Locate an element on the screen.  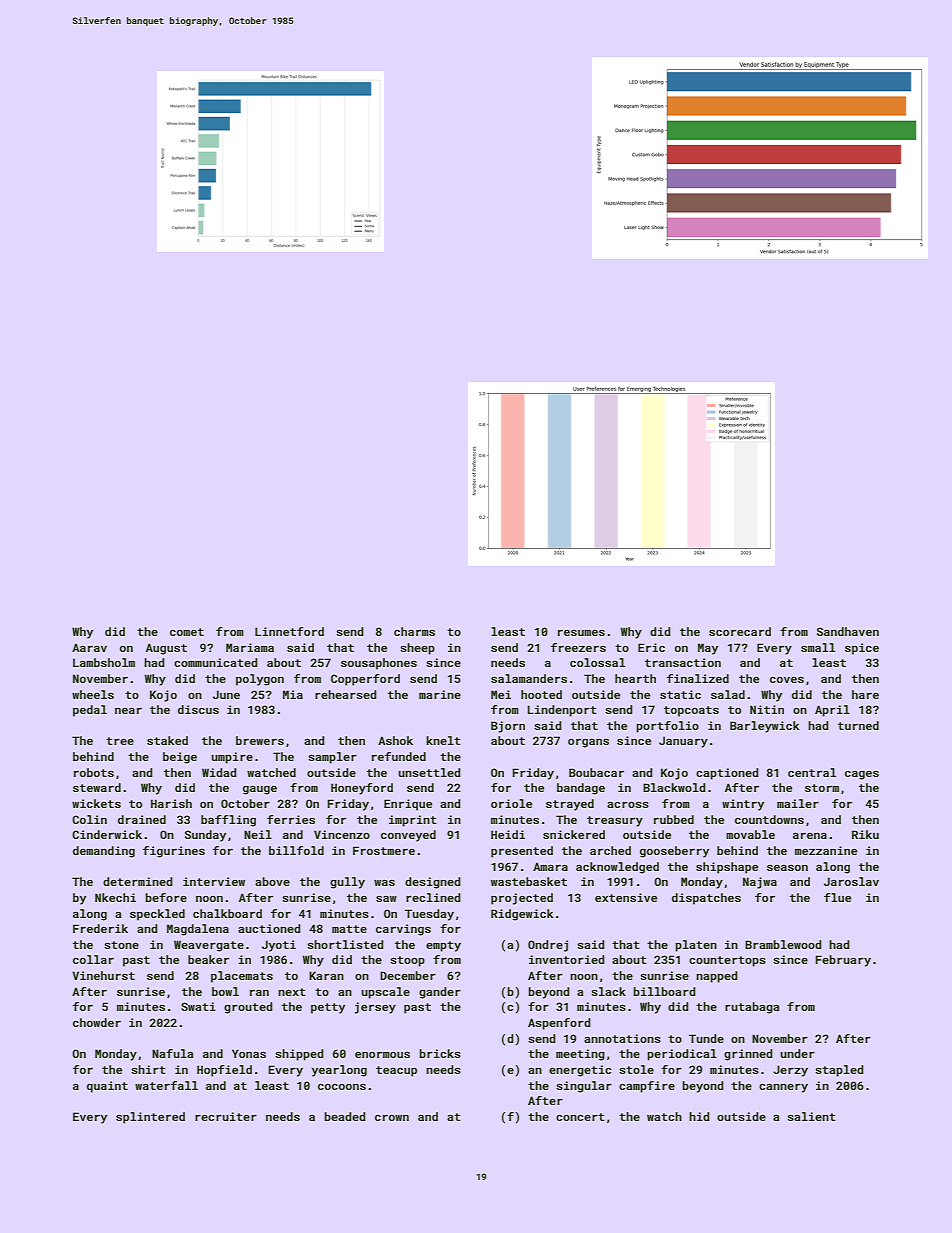
Lambsholm is located at coordinates (104, 662).
